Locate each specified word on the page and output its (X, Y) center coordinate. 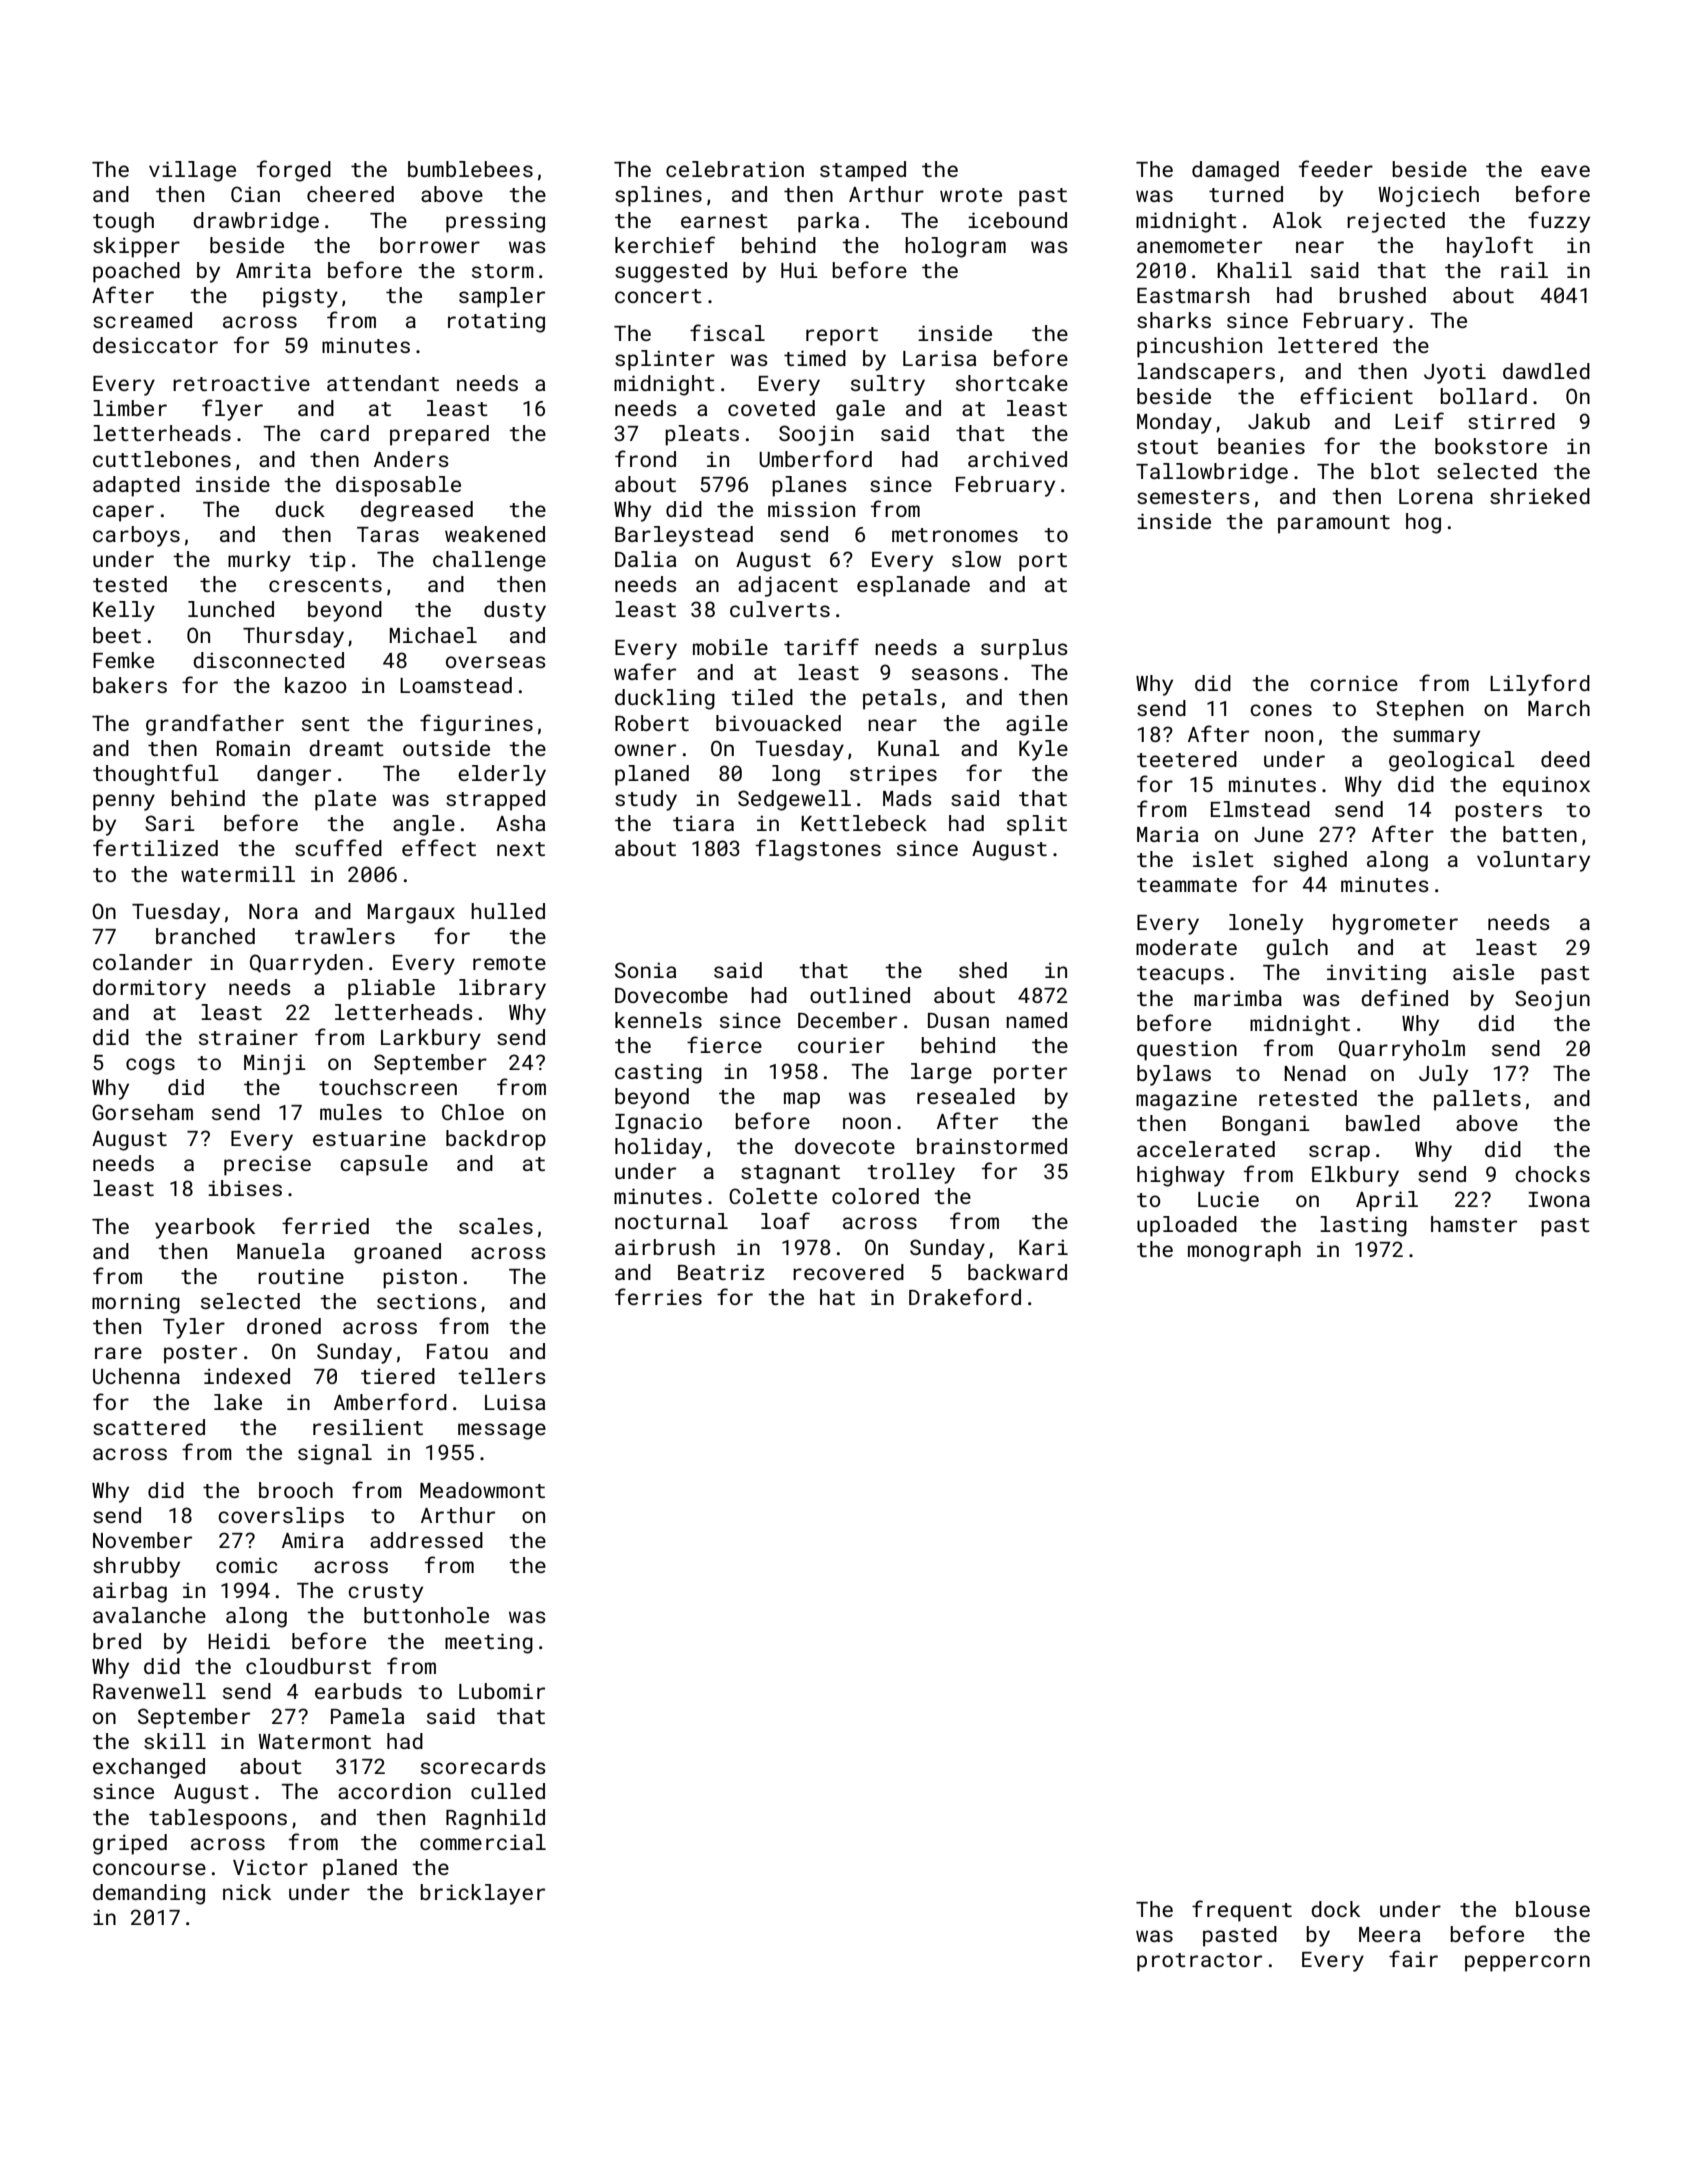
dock (1335, 1909)
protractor (1199, 1962)
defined (1404, 997)
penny (124, 802)
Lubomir (502, 1691)
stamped (863, 171)
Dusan (958, 1020)
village (192, 171)
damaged (1235, 171)
